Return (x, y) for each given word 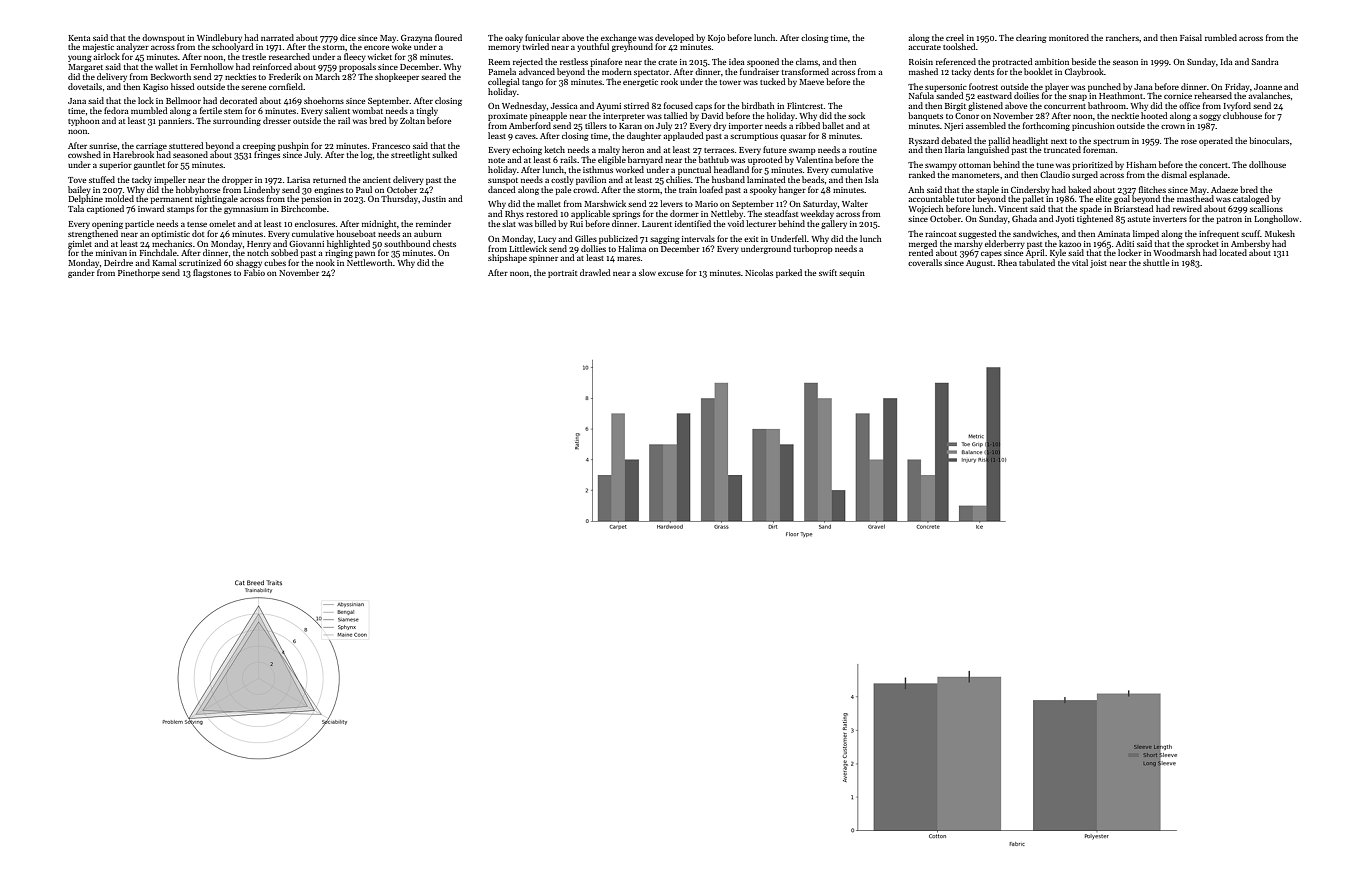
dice (348, 37)
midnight (379, 224)
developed (674, 38)
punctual (694, 170)
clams (807, 61)
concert (1213, 165)
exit (751, 239)
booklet (1038, 71)
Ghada (1024, 218)
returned (329, 179)
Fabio (254, 272)
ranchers (1122, 37)
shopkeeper (397, 77)
